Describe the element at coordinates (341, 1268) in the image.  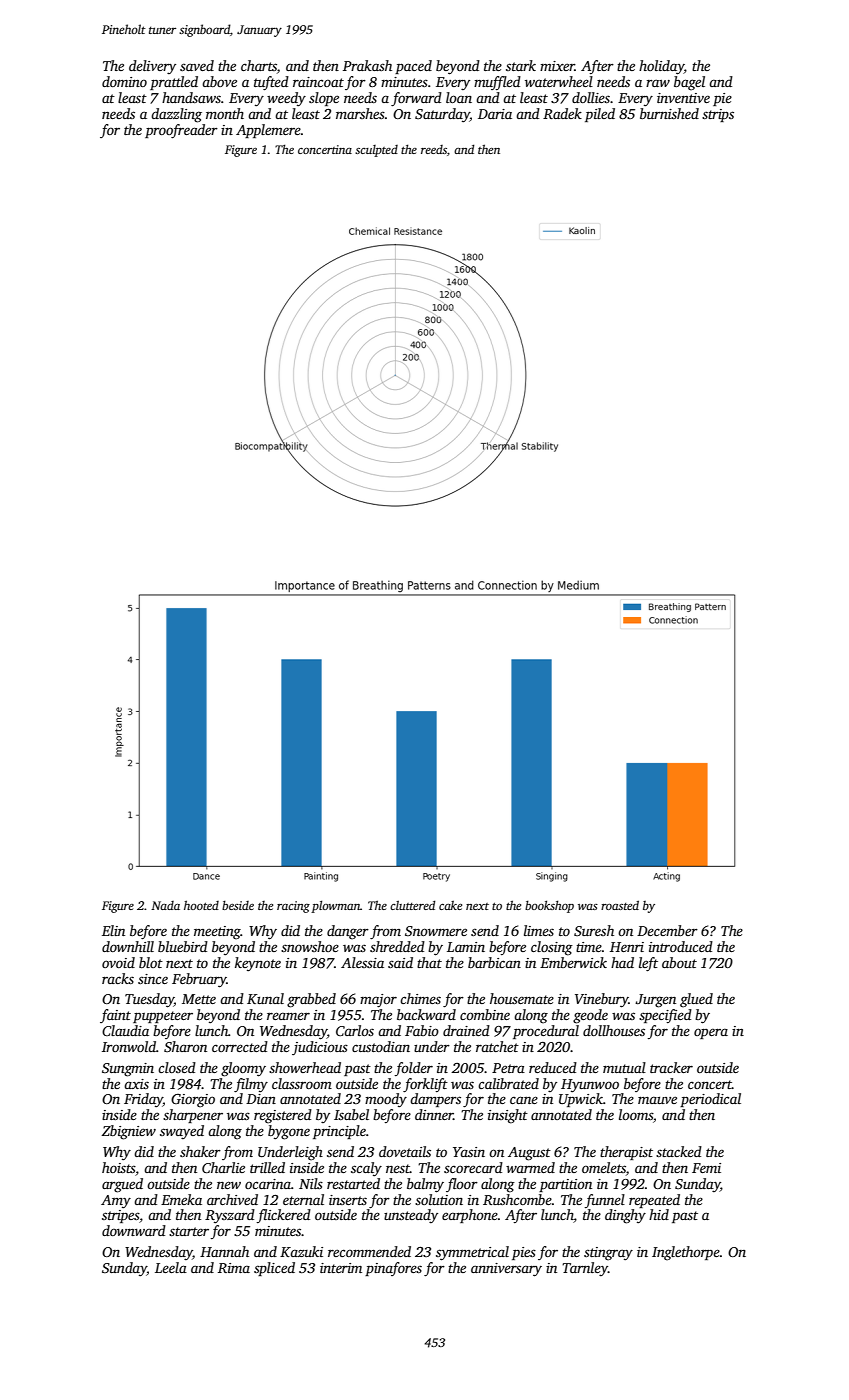
I see `interim` at that location.
